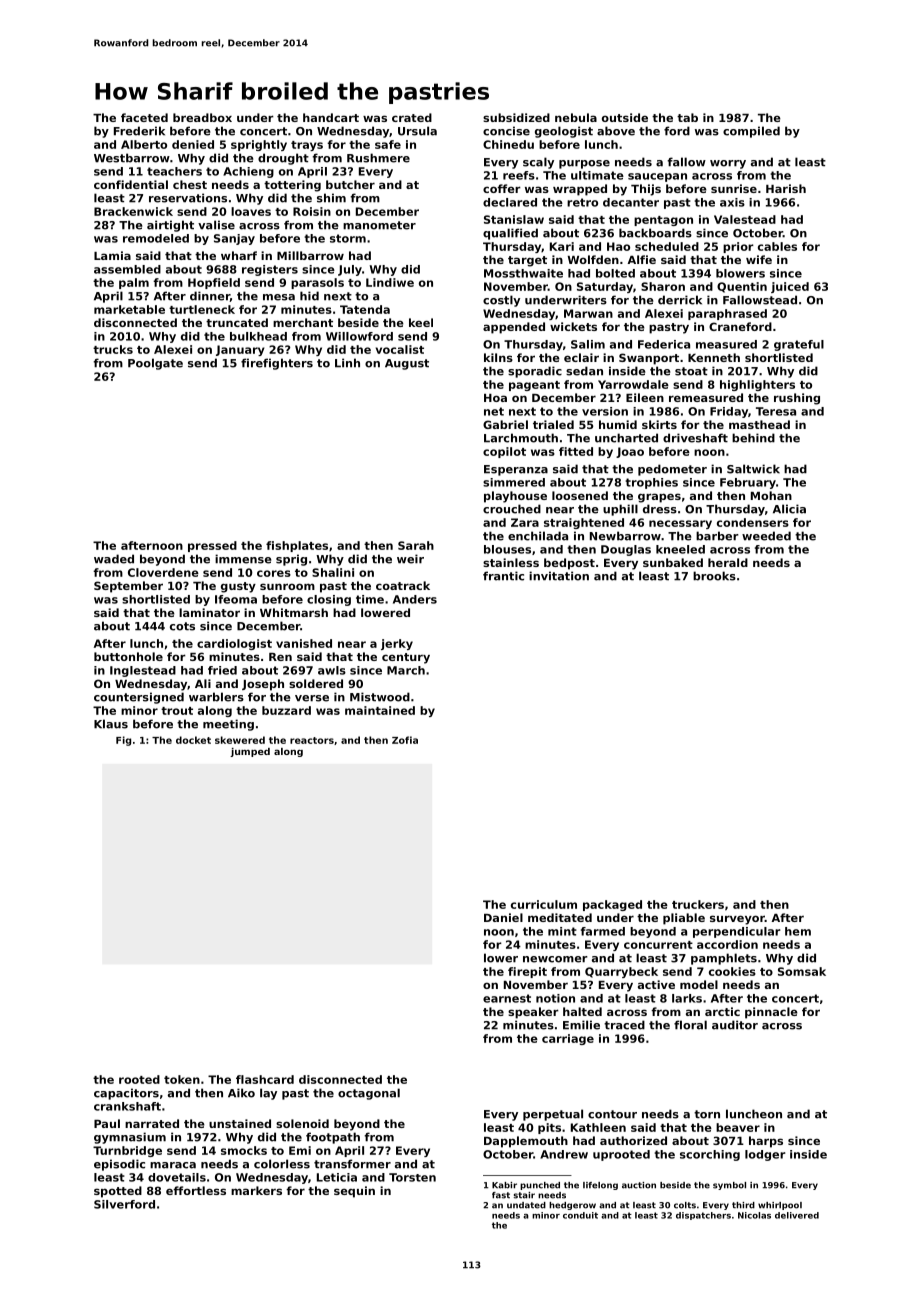  What do you see at coordinates (410, 559) in the page?
I see `weir` at bounding box center [410, 559].
